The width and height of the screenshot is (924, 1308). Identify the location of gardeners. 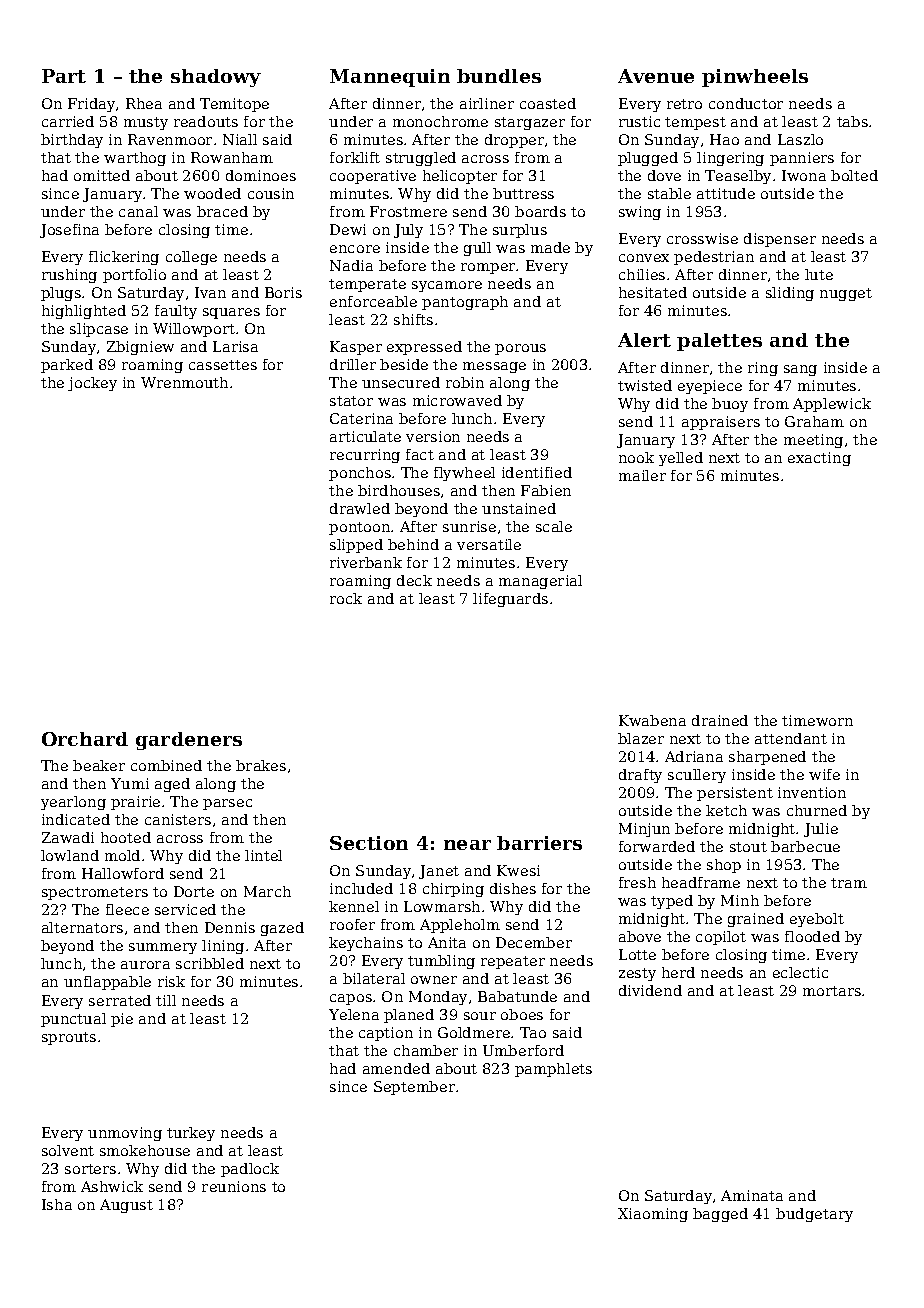
(189, 741).
